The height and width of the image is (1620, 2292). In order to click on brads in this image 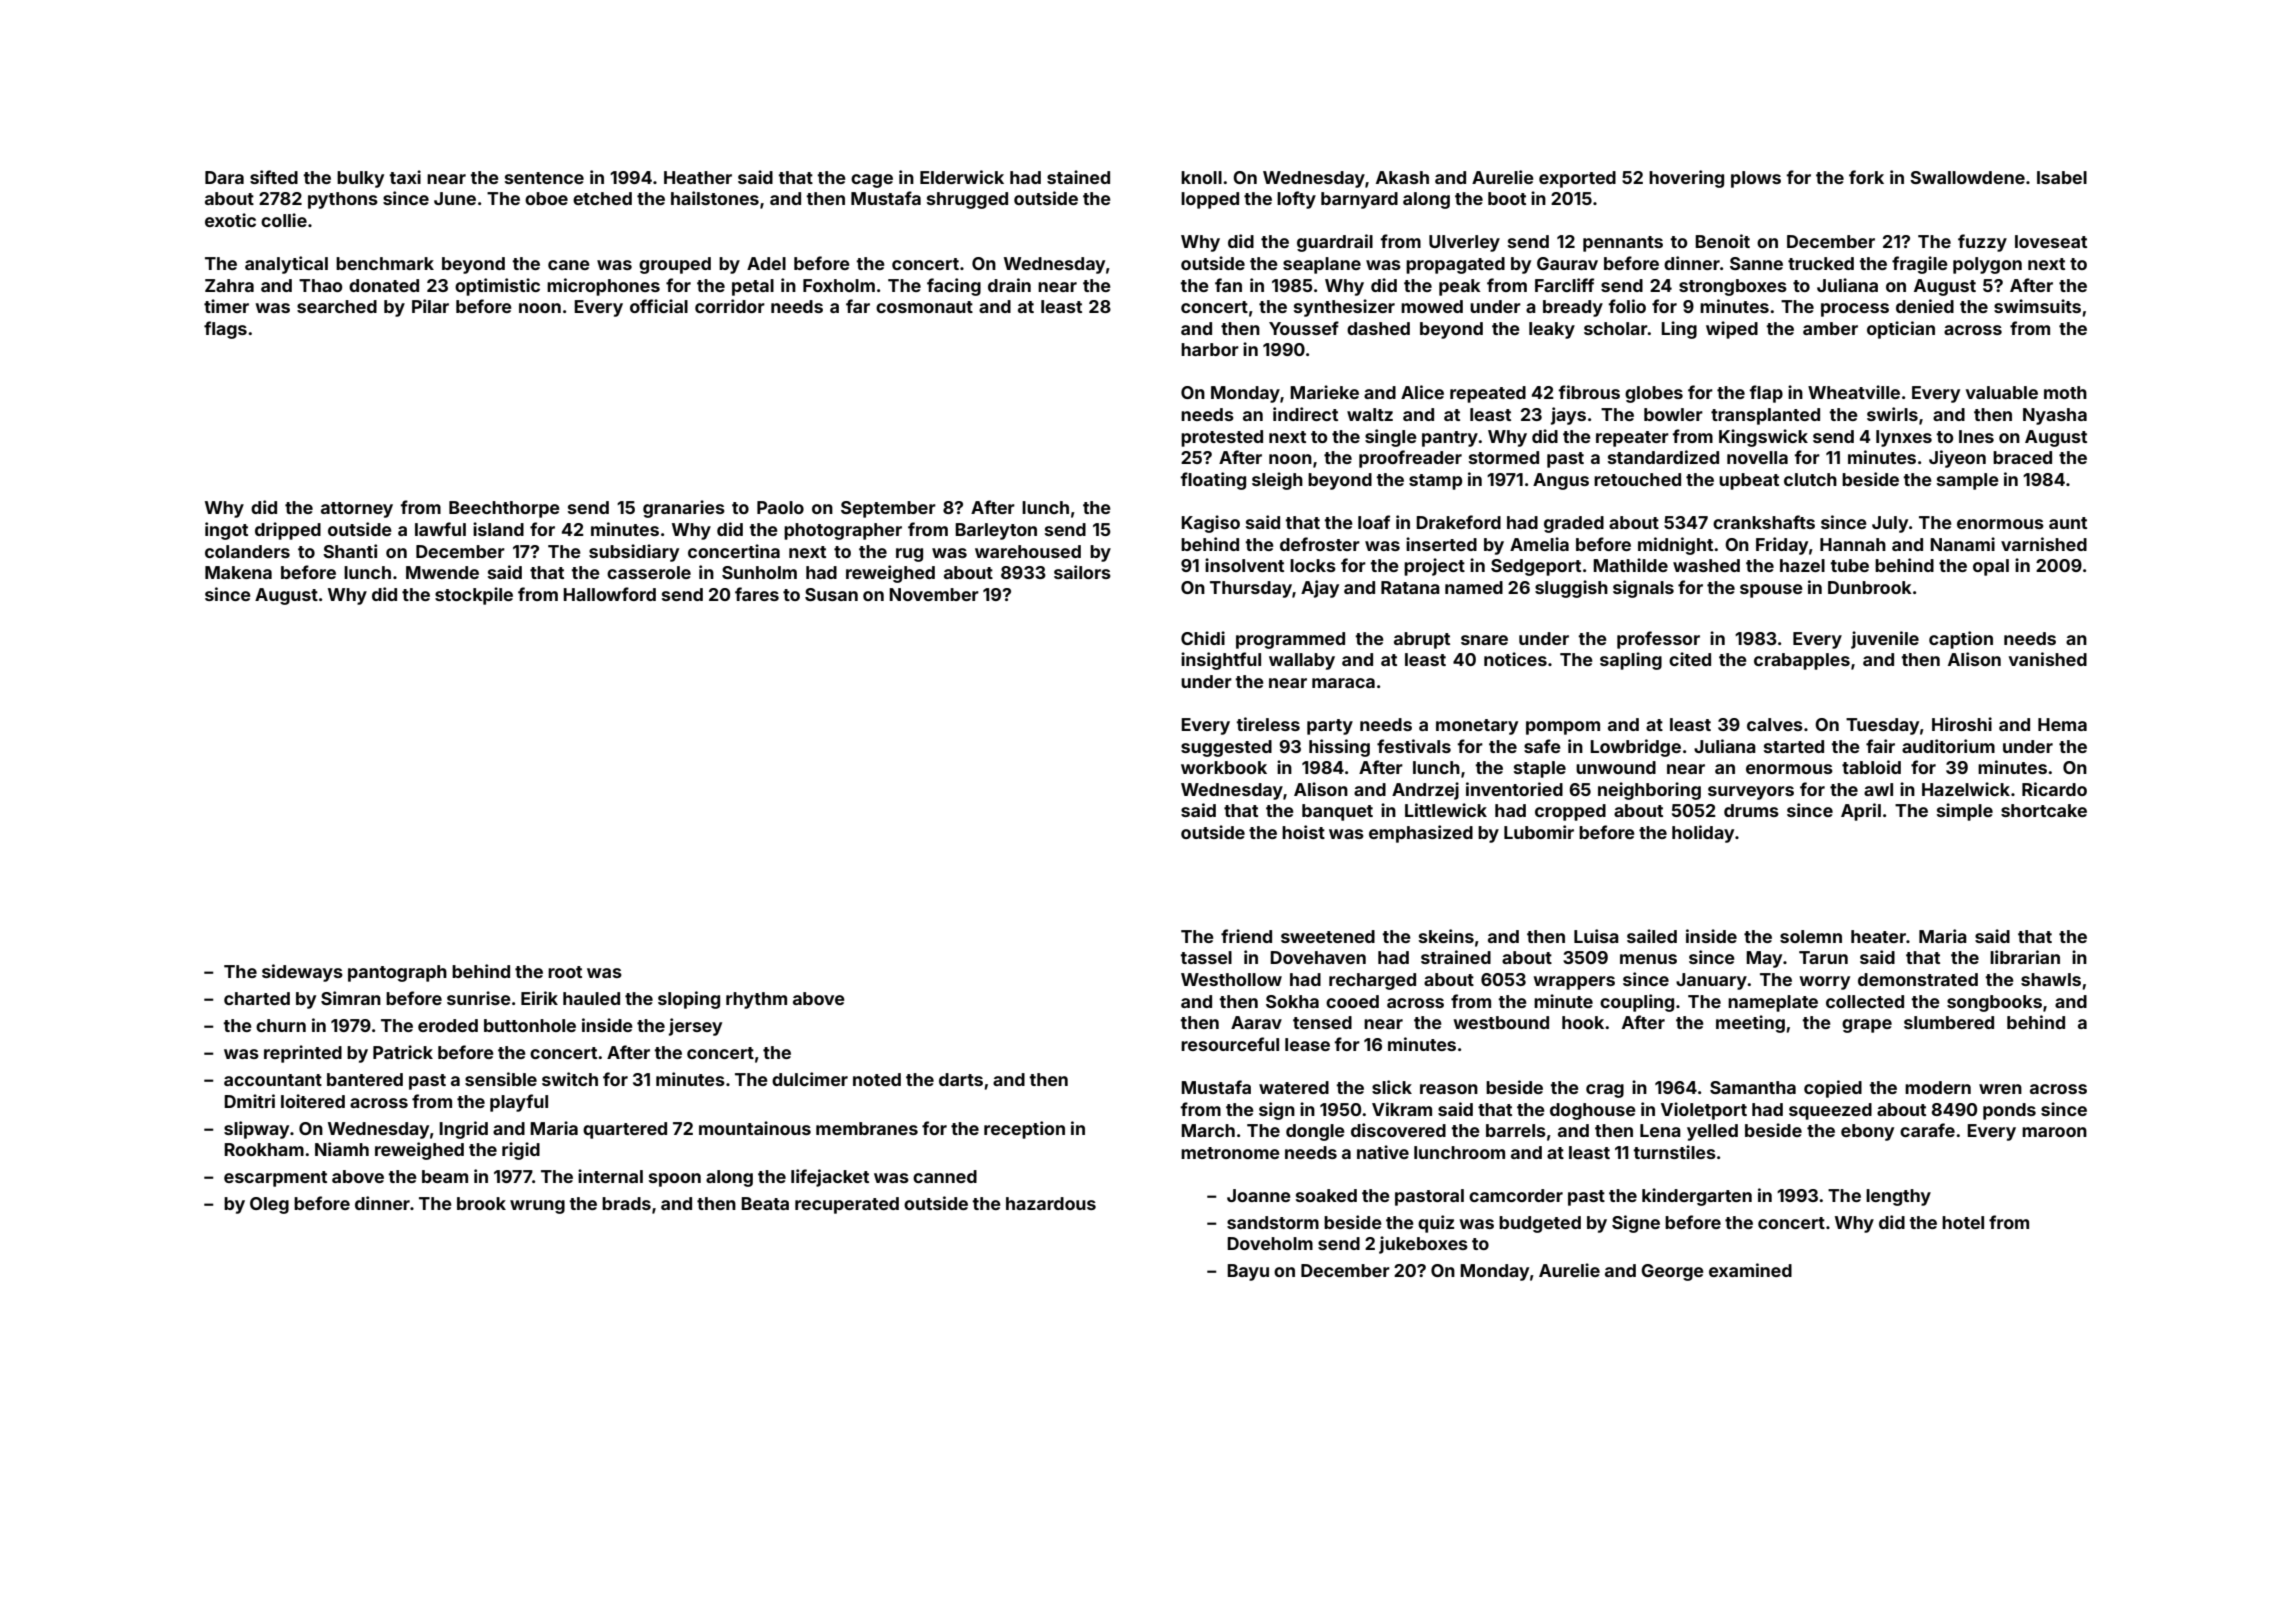, I will do `click(626, 1203)`.
